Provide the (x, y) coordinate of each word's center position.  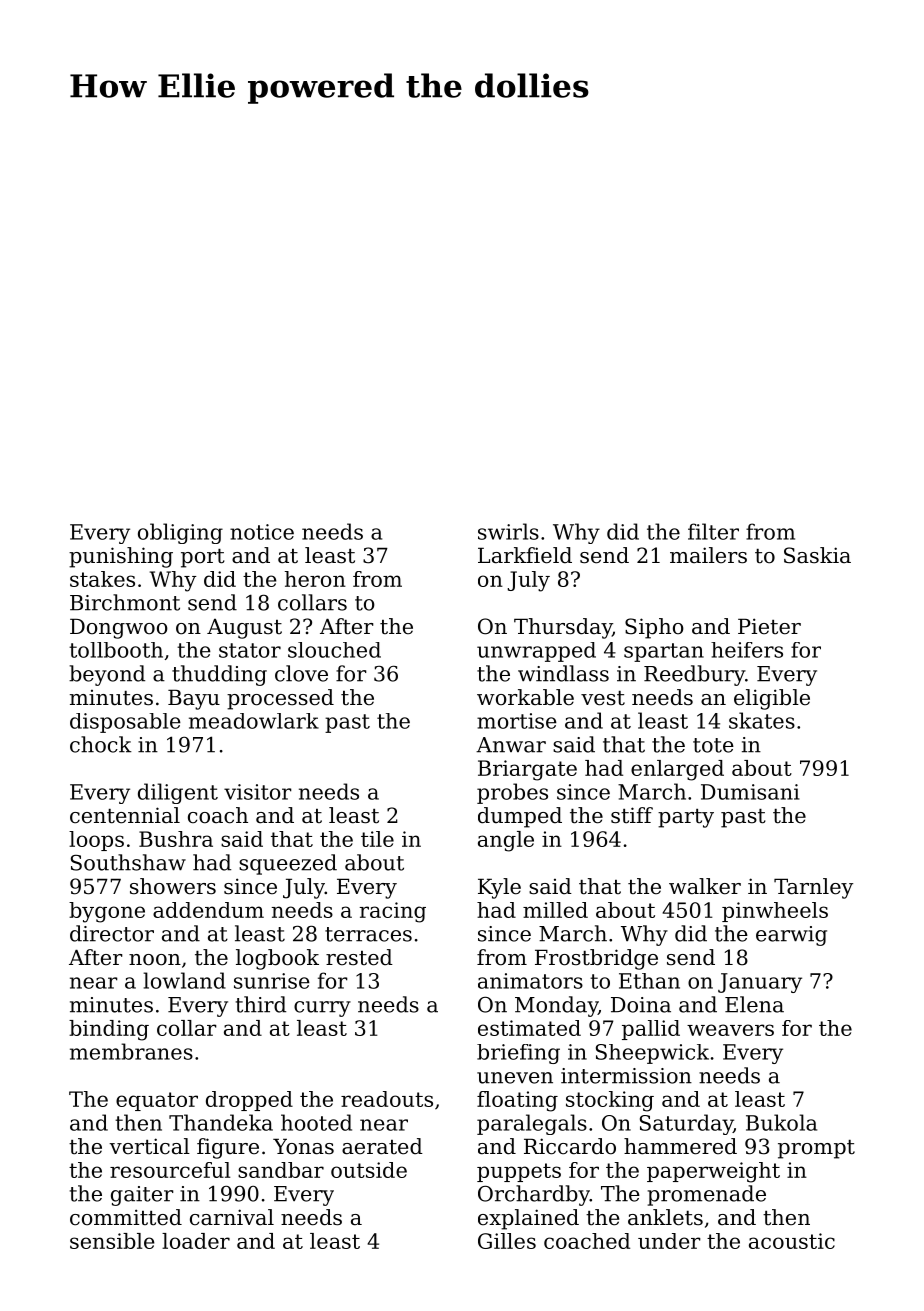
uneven (515, 1078)
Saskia (817, 555)
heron (315, 579)
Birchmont (125, 602)
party (686, 818)
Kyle (499, 888)
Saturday (686, 1124)
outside (369, 1170)
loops (96, 841)
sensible (112, 1241)
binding (109, 1030)
